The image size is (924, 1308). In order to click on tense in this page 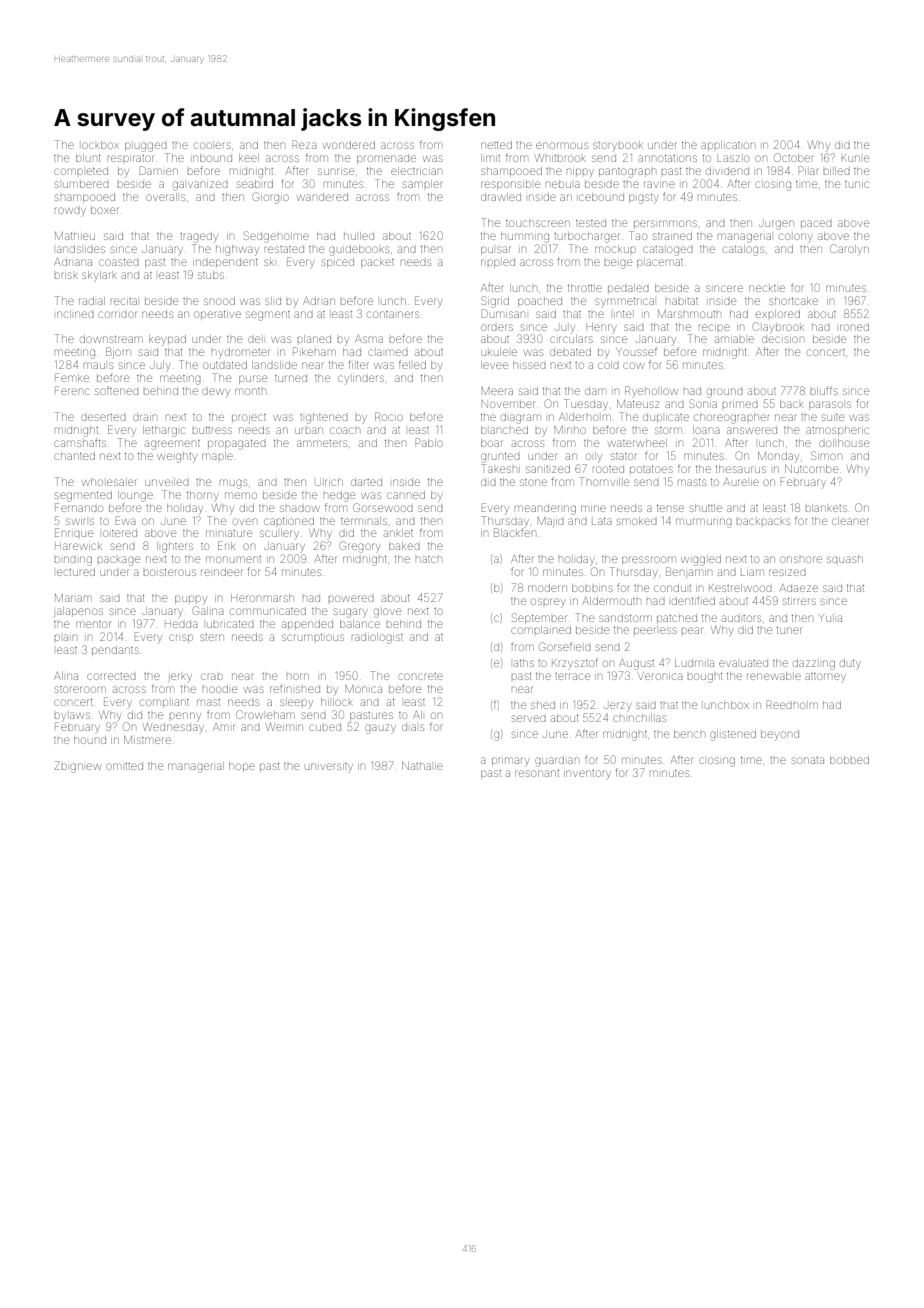, I will do `click(670, 508)`.
